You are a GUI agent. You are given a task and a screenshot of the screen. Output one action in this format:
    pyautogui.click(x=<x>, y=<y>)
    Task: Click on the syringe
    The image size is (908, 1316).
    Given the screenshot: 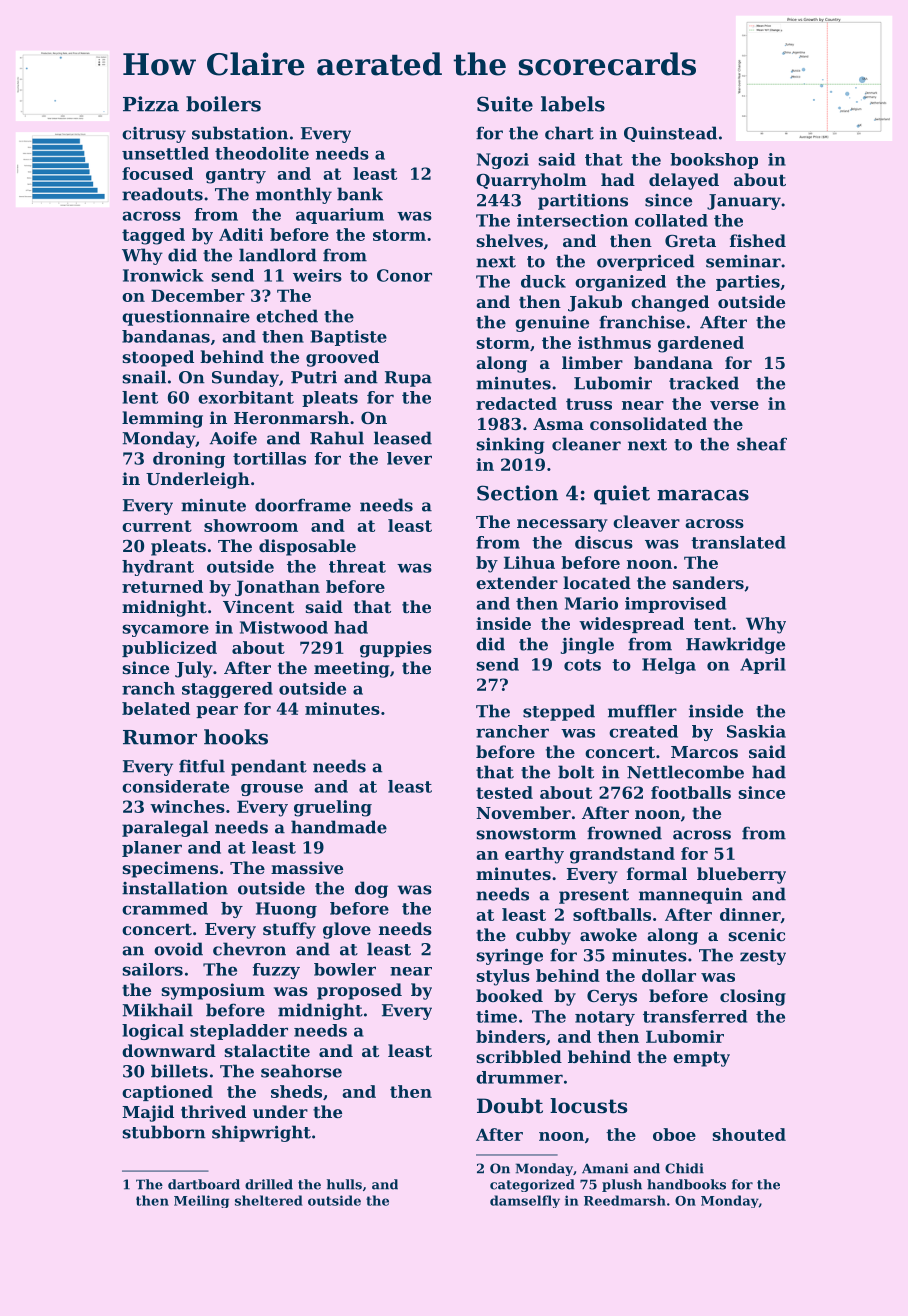 What is the action you would take?
    pyautogui.click(x=510, y=956)
